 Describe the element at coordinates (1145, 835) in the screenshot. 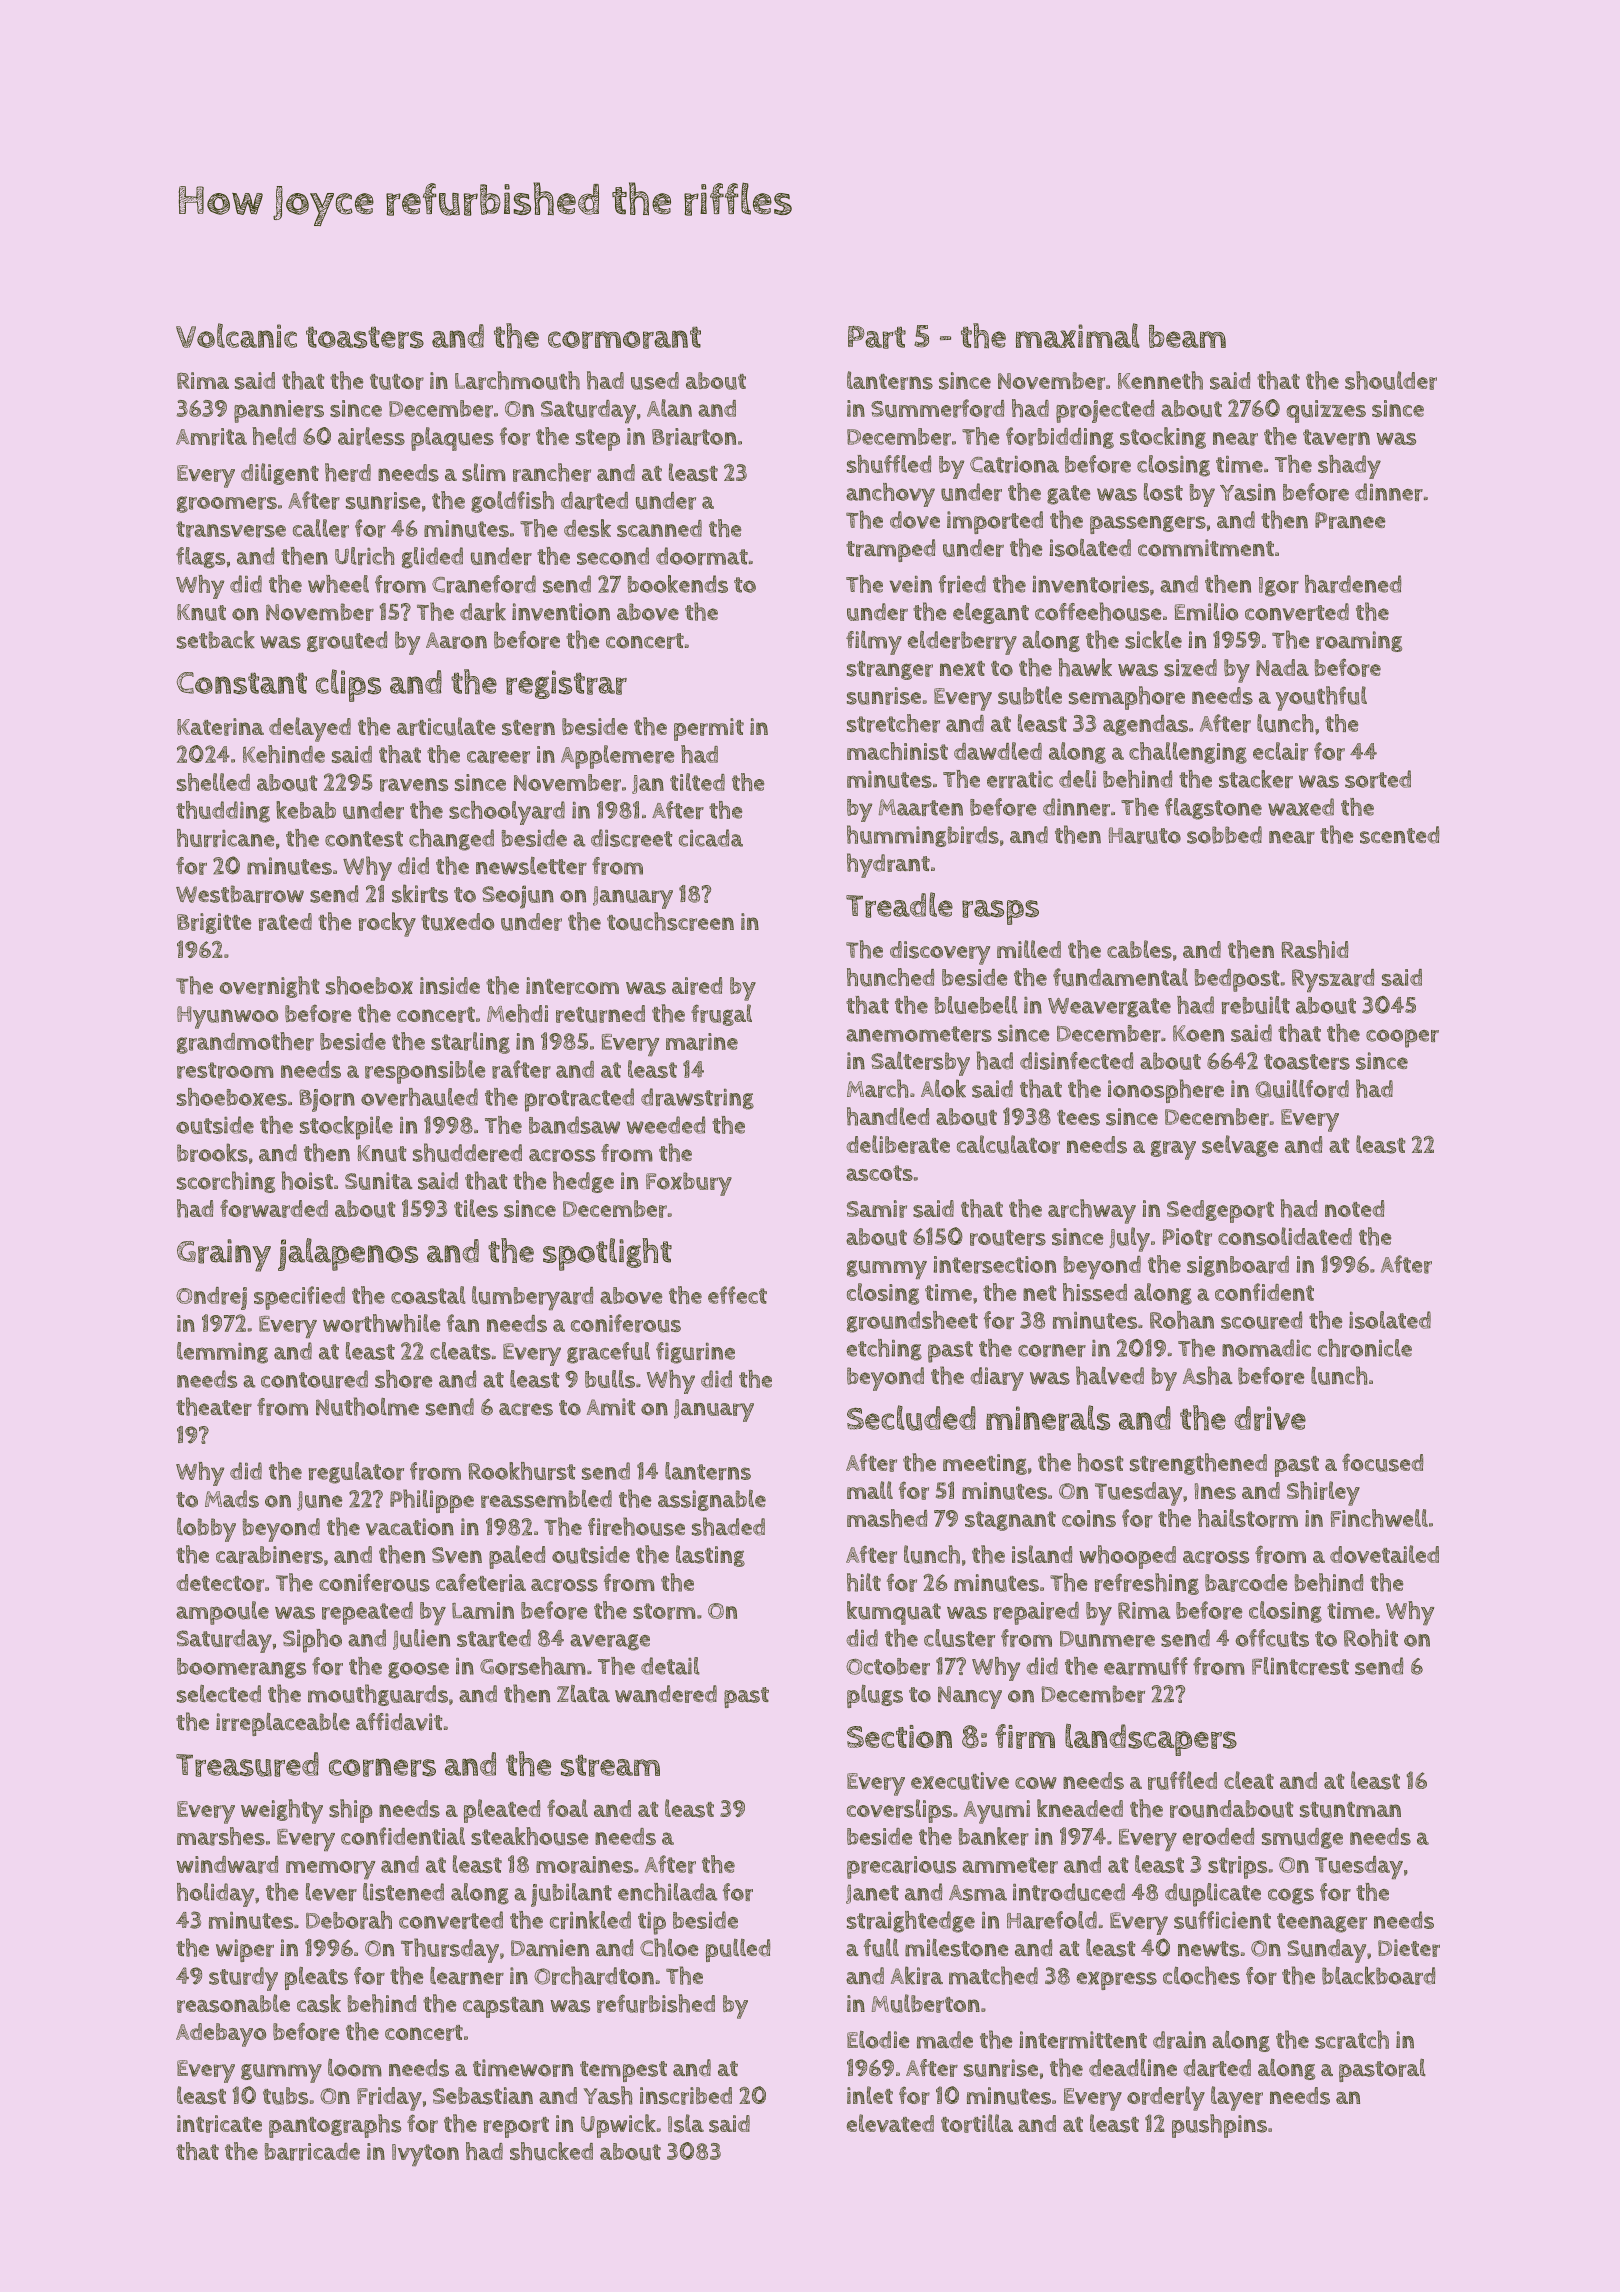

I see `Haruto` at that location.
